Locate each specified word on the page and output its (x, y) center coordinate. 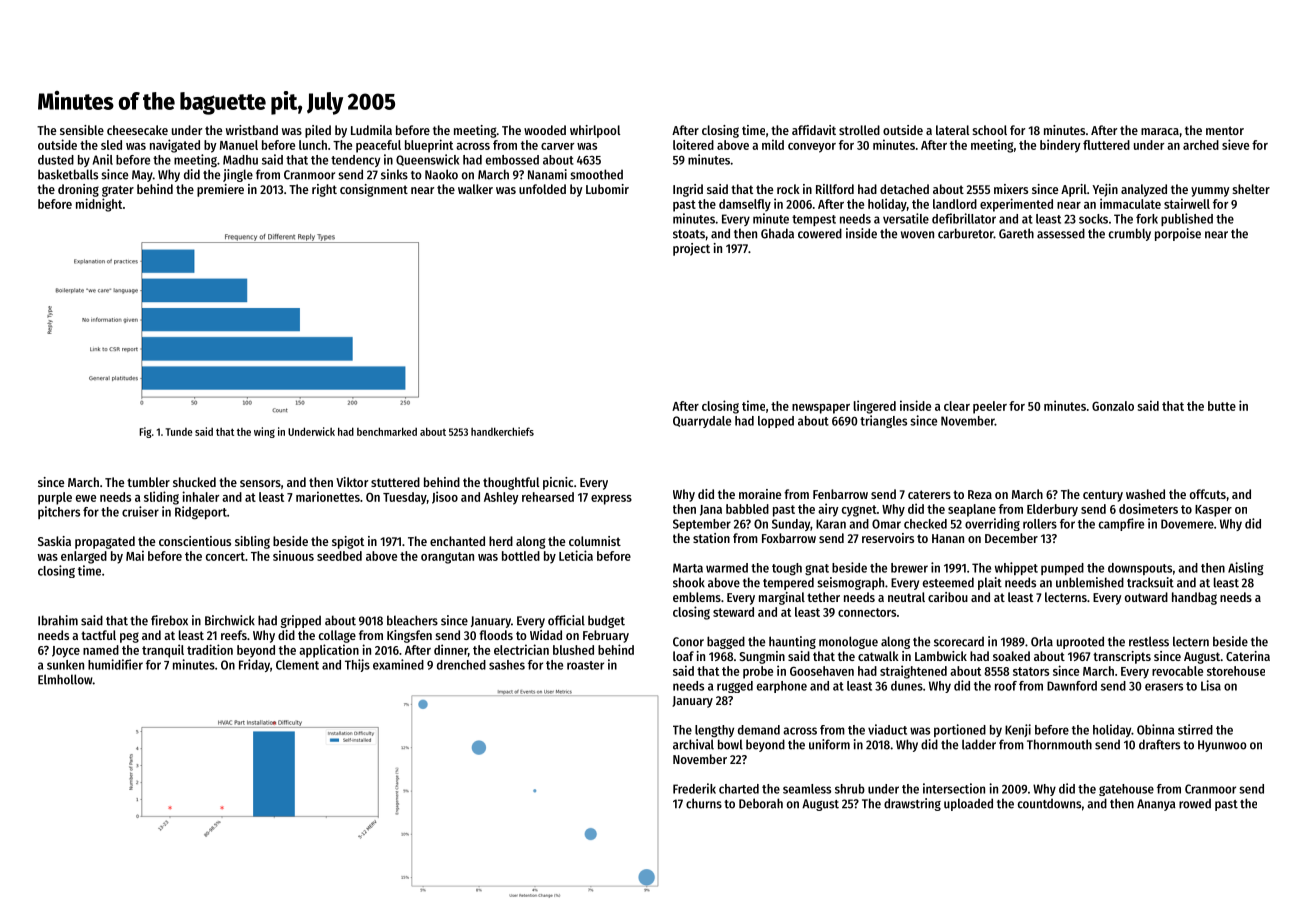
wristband (252, 130)
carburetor (966, 233)
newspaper (821, 409)
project (691, 249)
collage (337, 636)
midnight (99, 205)
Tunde (178, 432)
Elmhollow (65, 679)
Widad (546, 635)
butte (1222, 406)
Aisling (1246, 568)
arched (1201, 145)
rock (788, 189)
